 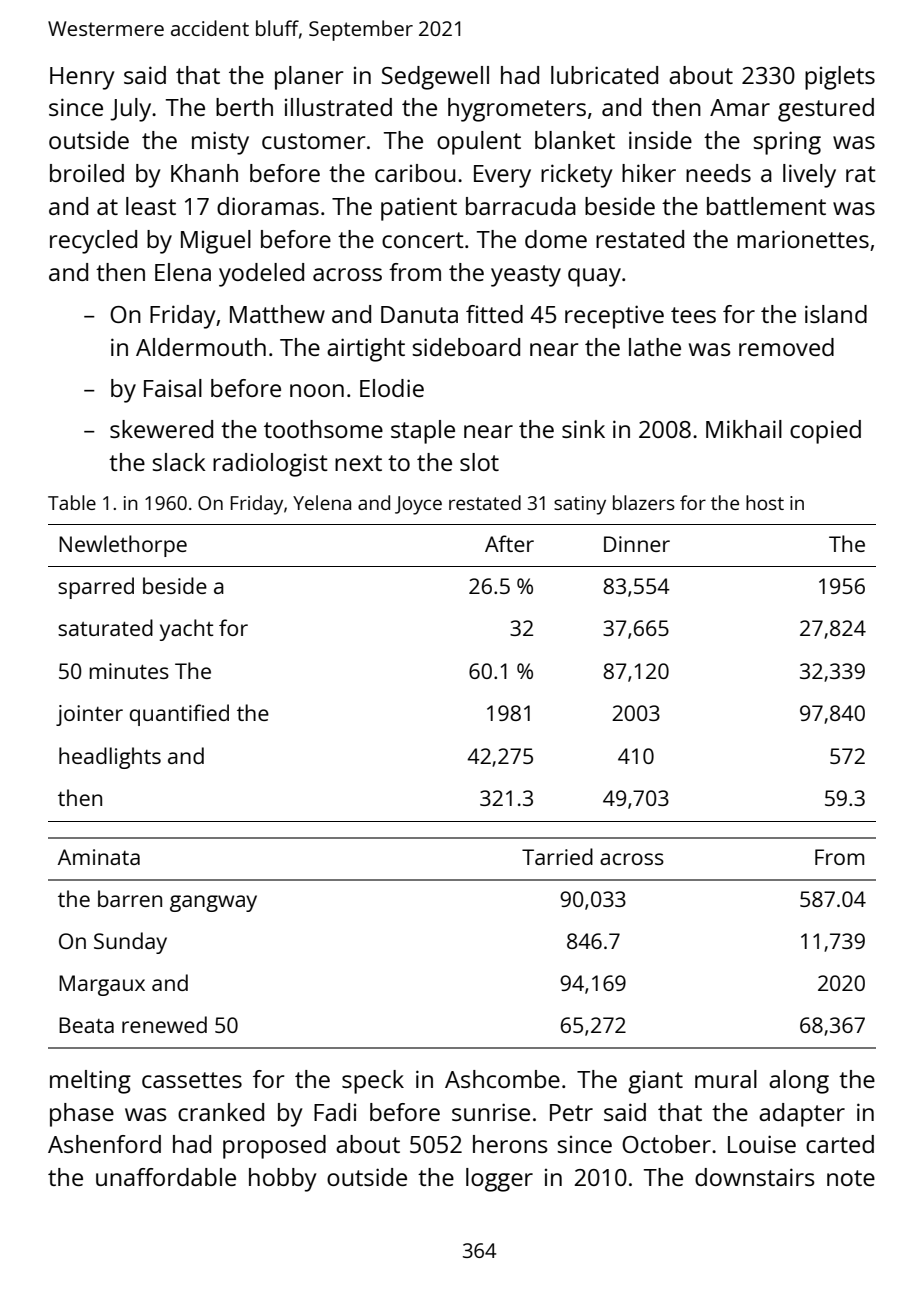 What do you see at coordinates (358, 463) in the document?
I see `next` at bounding box center [358, 463].
